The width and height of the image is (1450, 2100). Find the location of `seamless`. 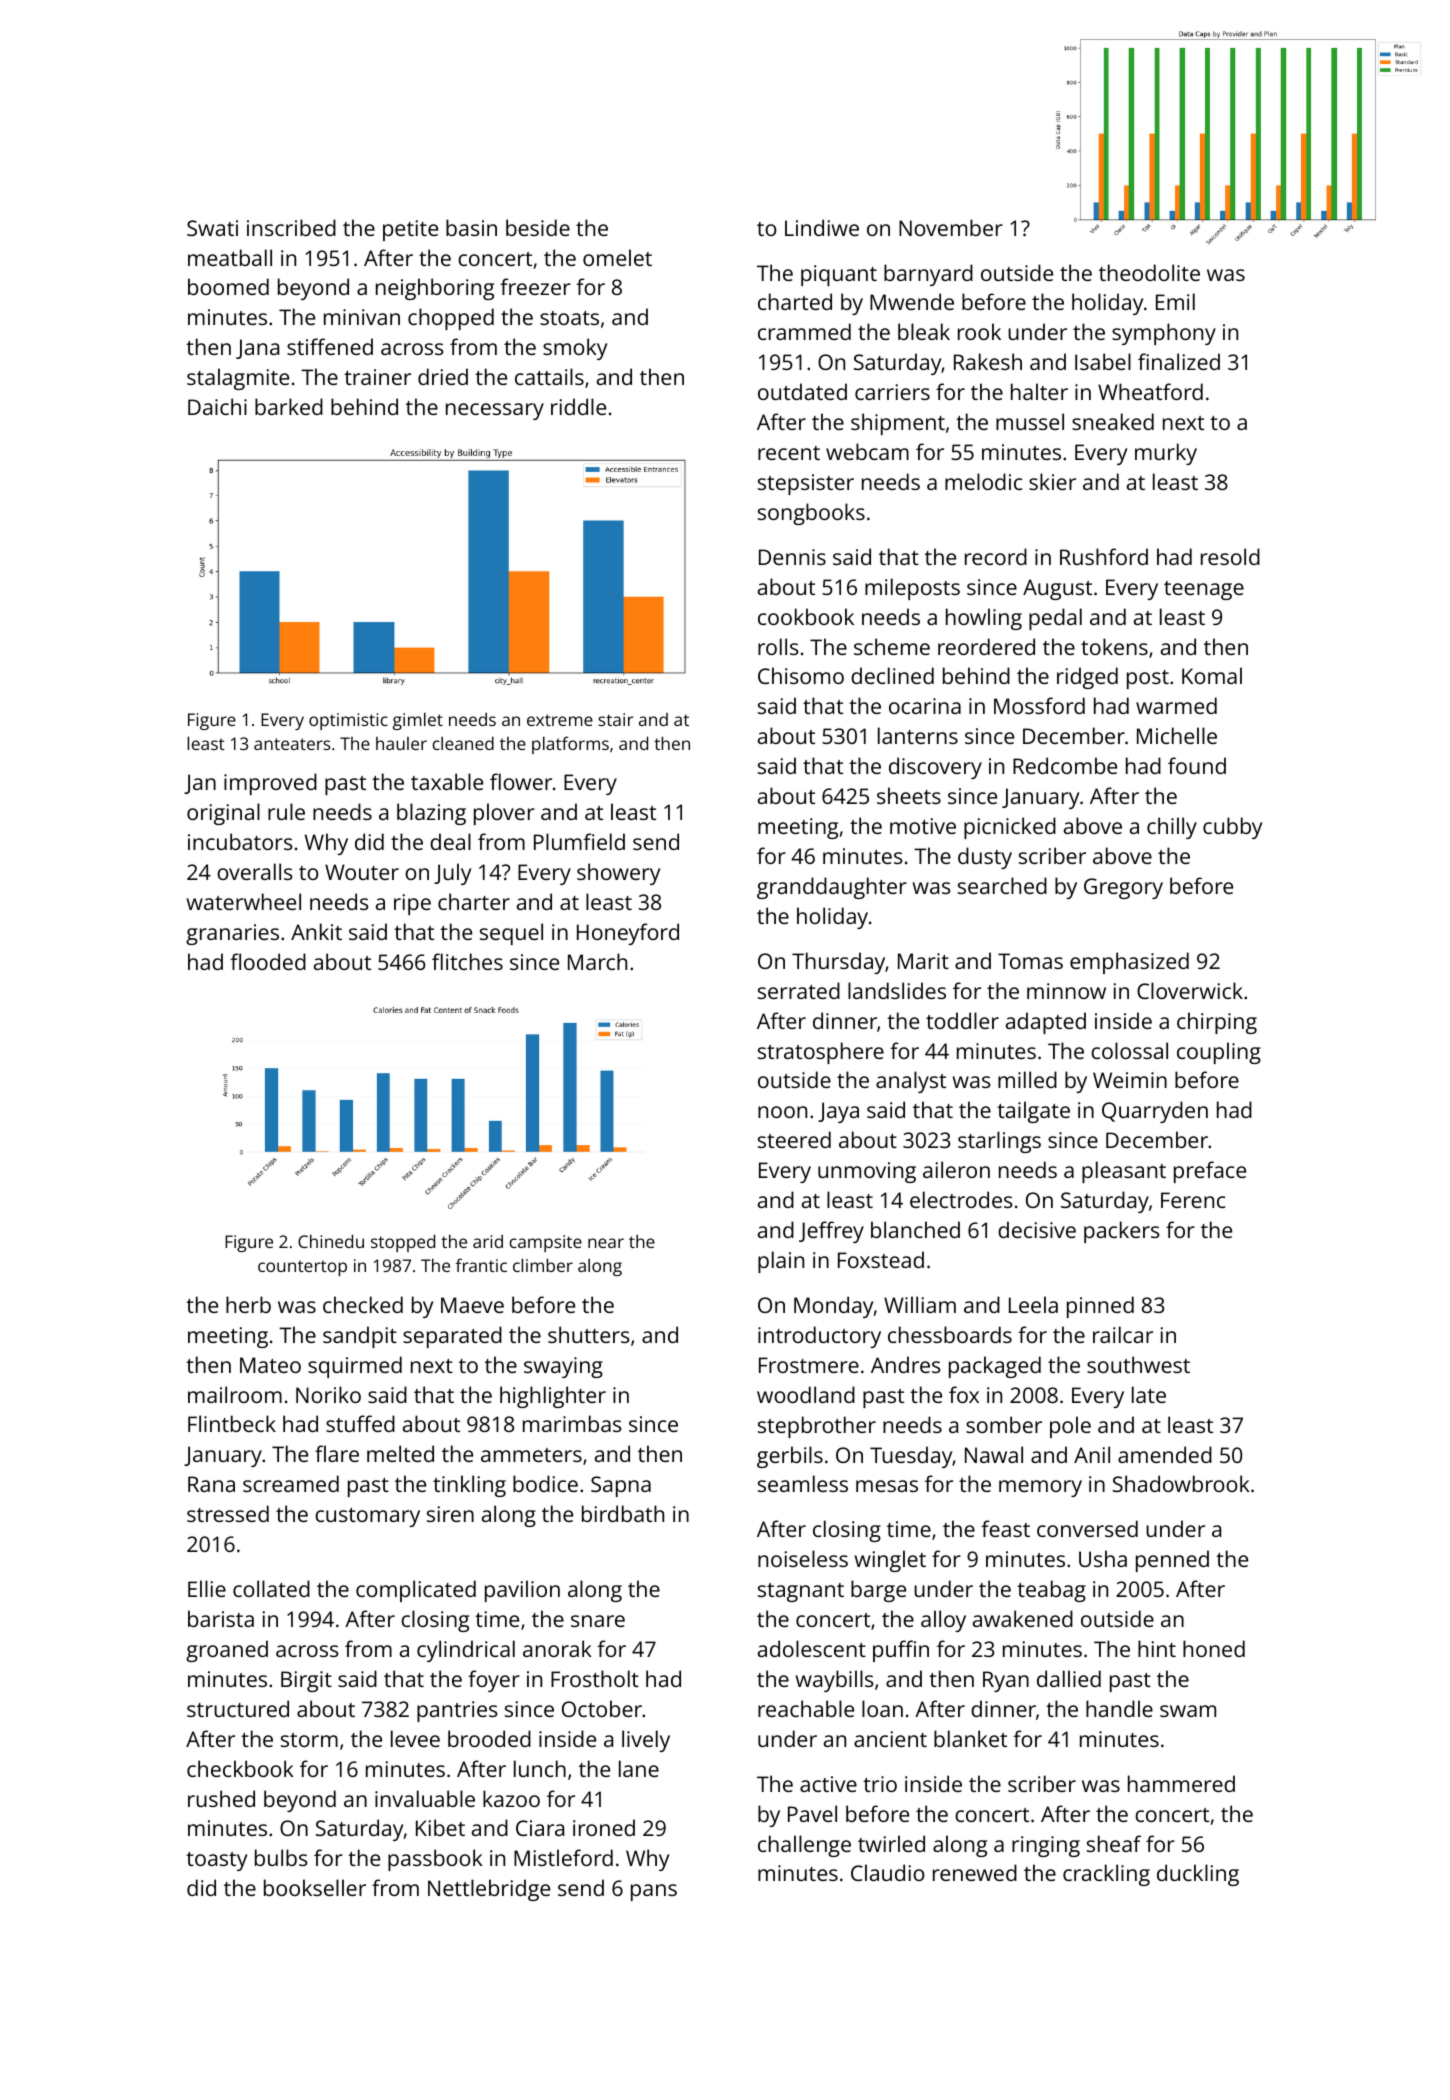

seamless is located at coordinates (803, 1483).
